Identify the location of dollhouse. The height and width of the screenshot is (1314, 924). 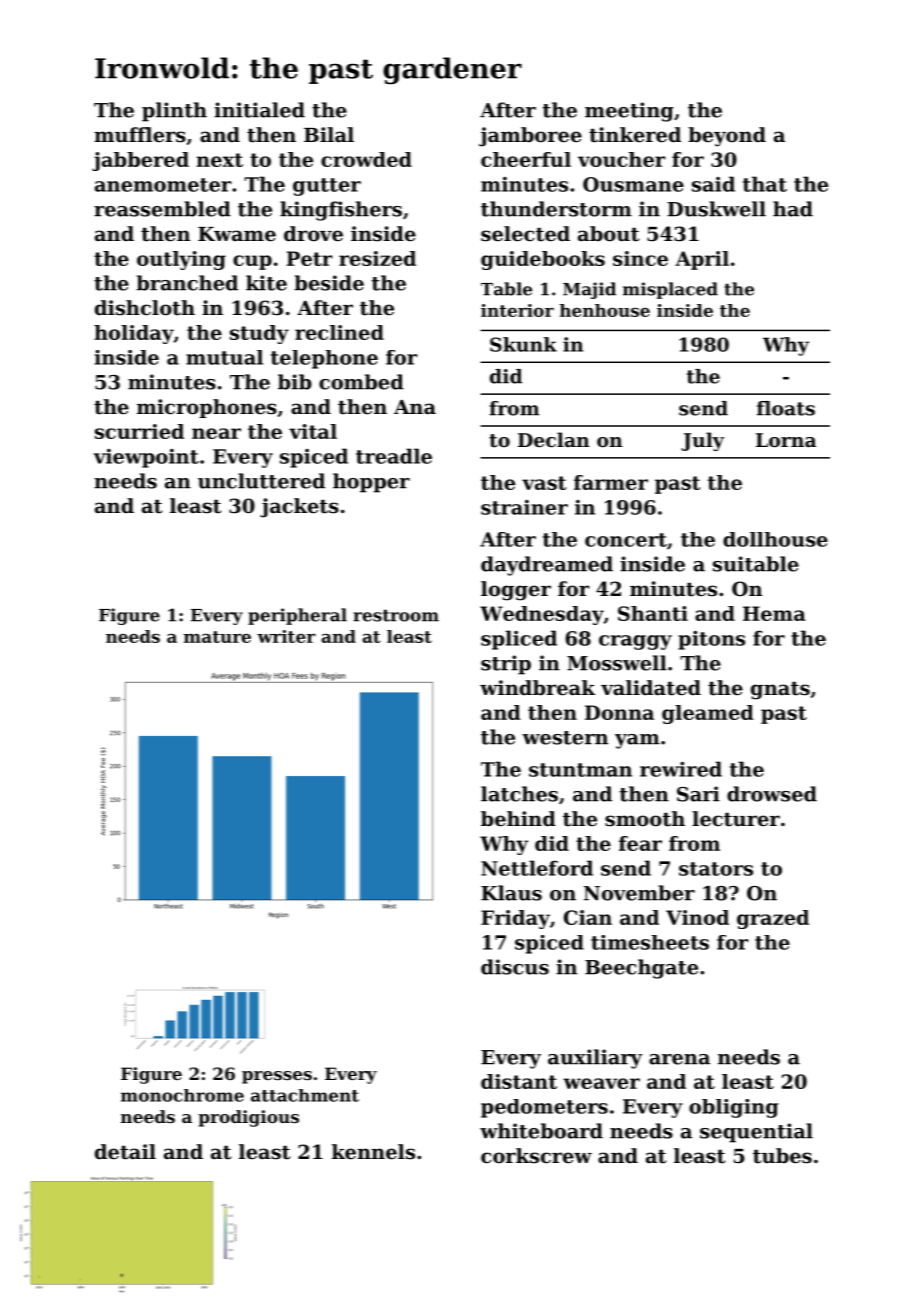
(775, 539).
